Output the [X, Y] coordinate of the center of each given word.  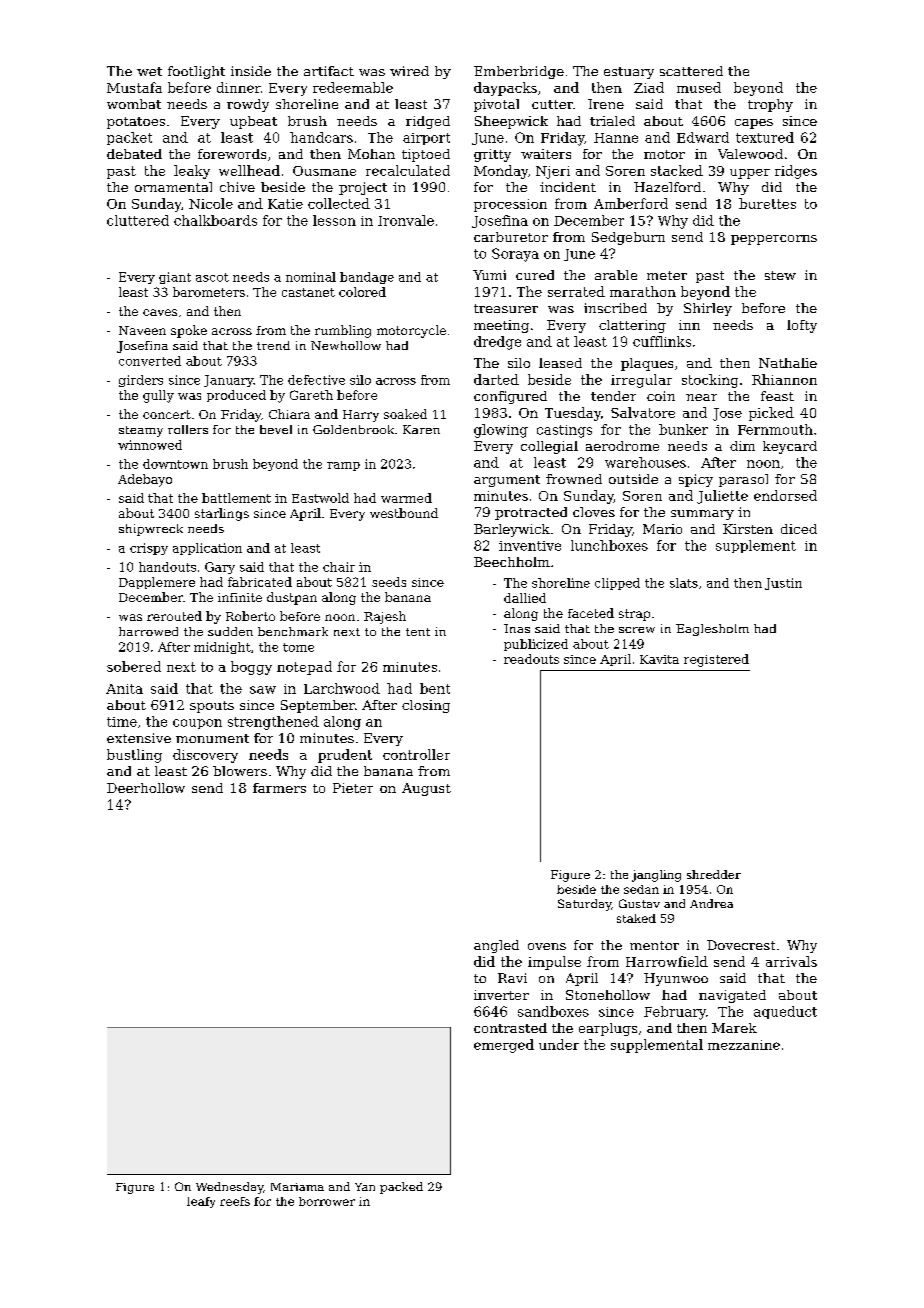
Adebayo [145, 480]
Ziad [649, 87]
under [559, 1044]
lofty [802, 326]
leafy [201, 1202]
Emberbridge [519, 72]
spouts [212, 707]
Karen [421, 429]
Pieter [353, 788]
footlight [196, 72]
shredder [714, 874]
